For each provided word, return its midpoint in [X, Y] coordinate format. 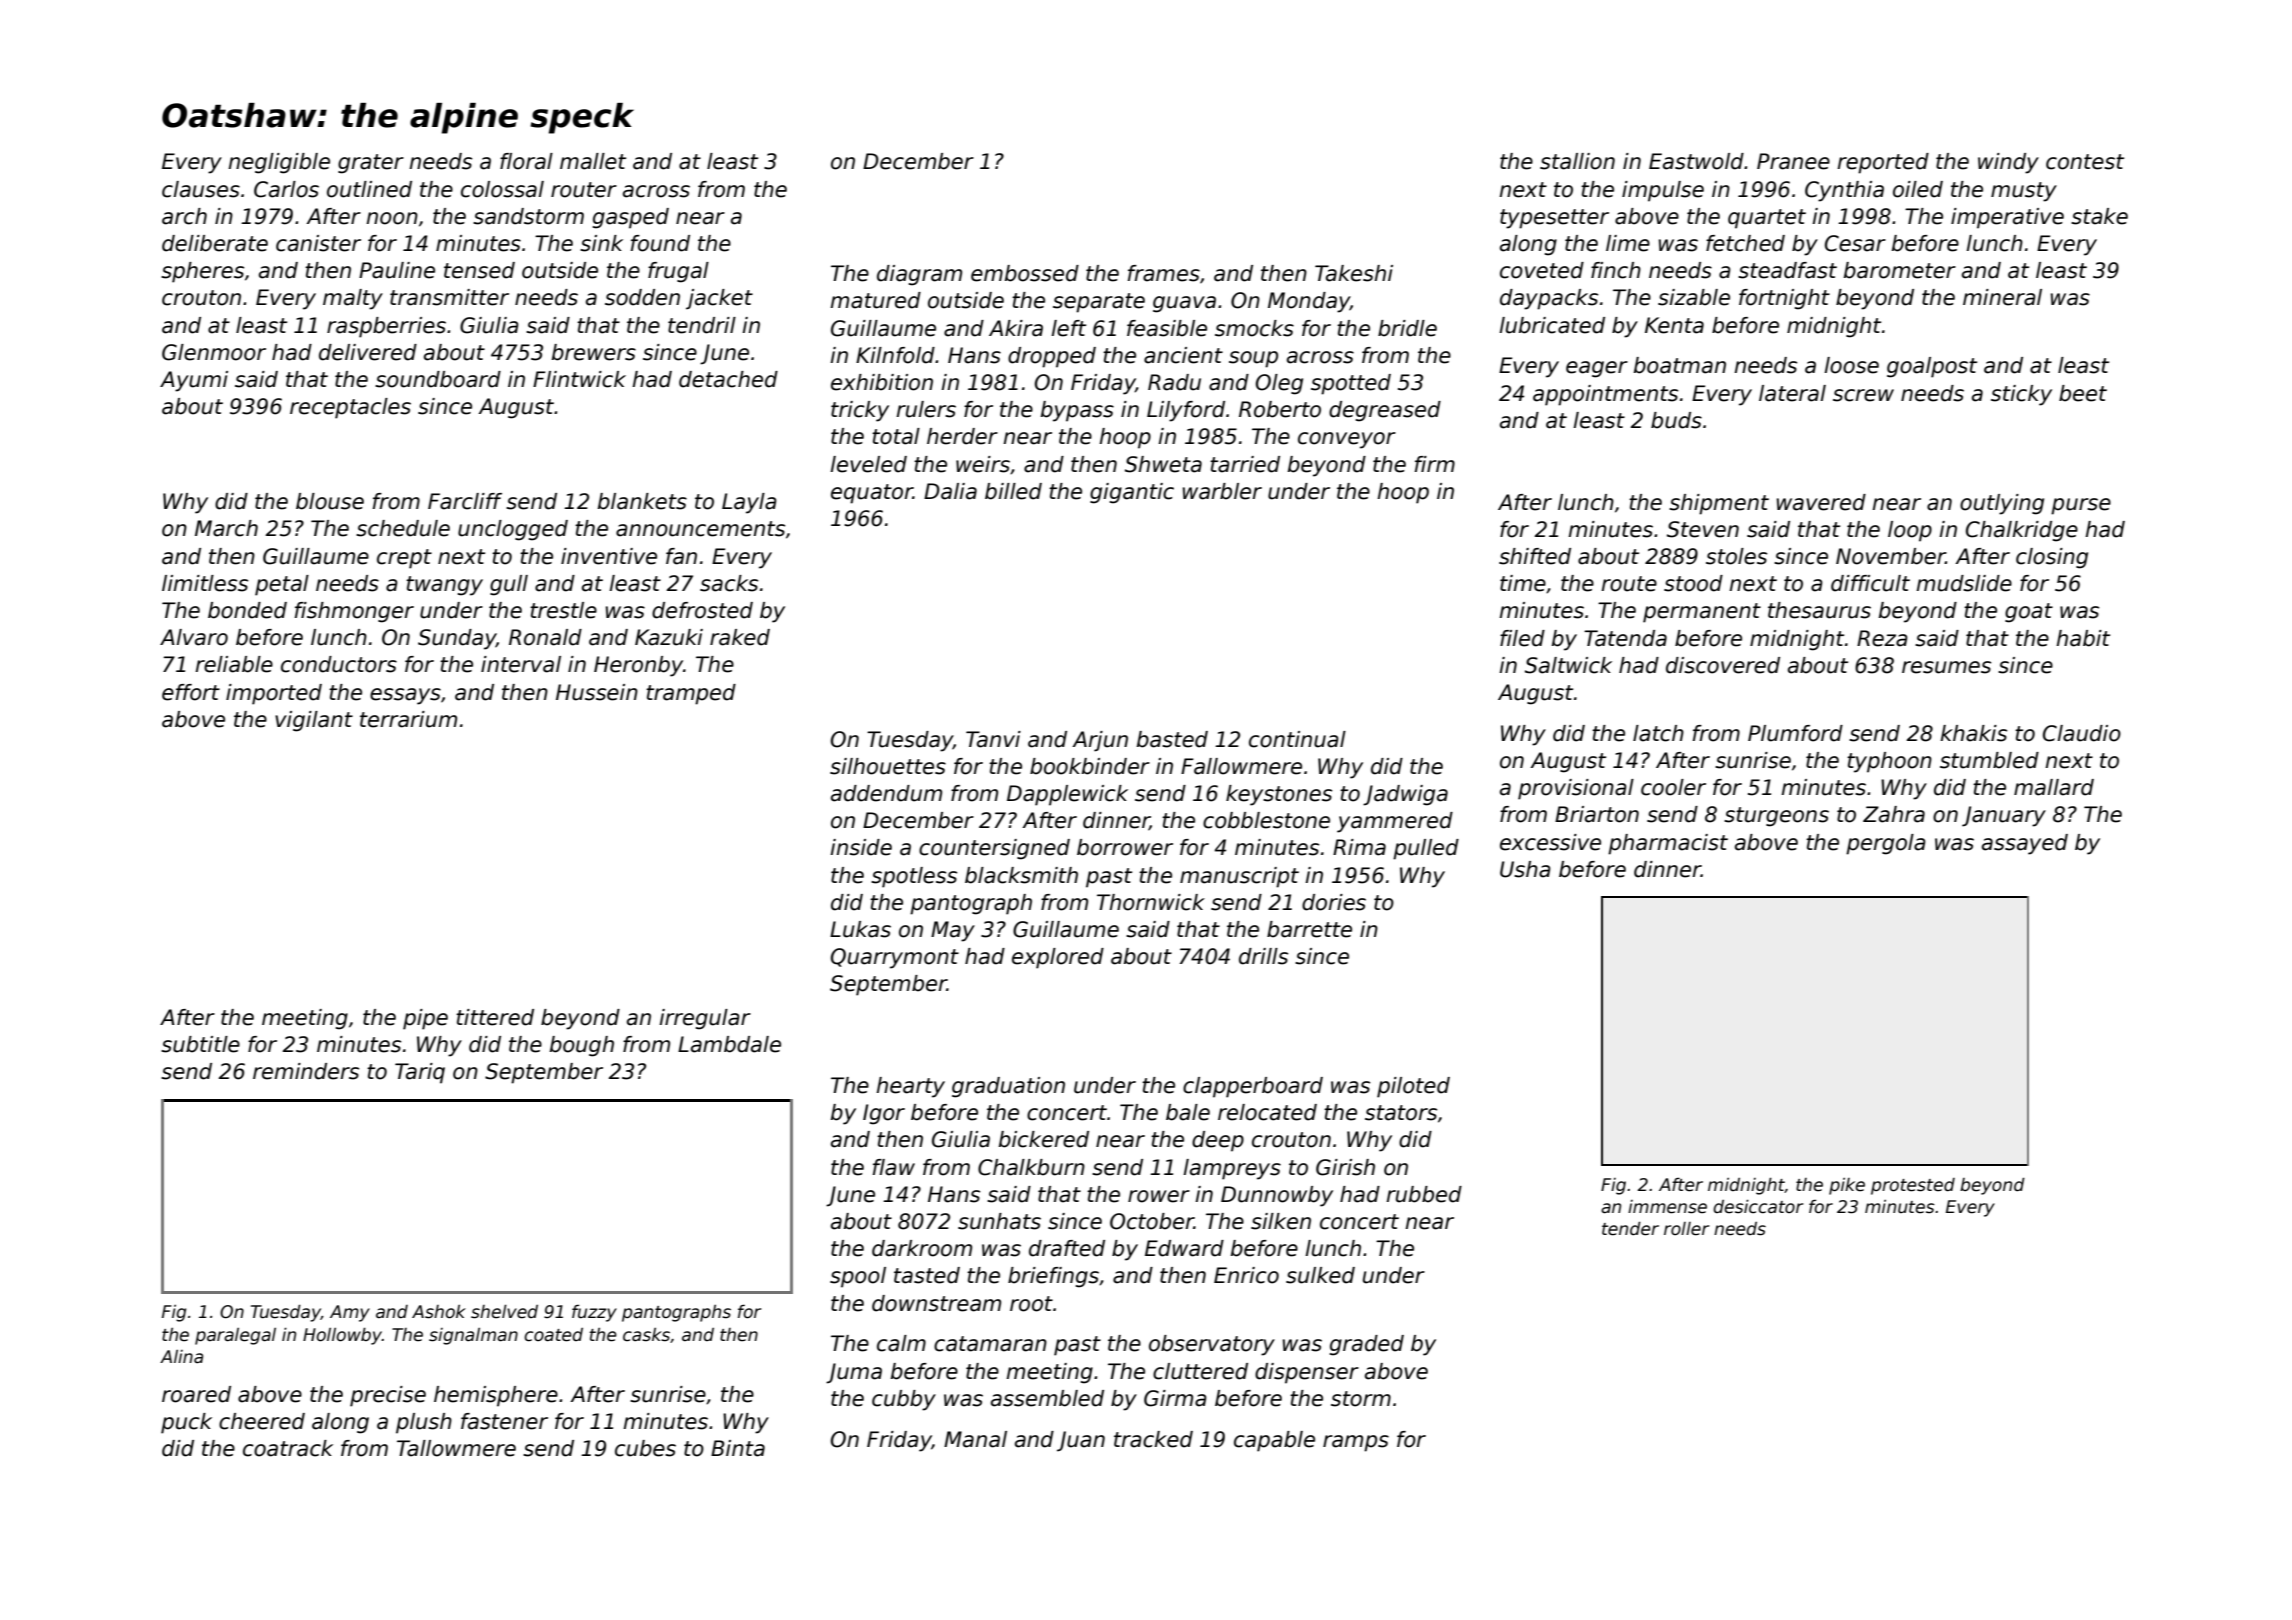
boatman [1680, 365]
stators [1401, 1113]
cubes [645, 1448]
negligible [279, 163]
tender [1630, 1229]
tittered [495, 1017]
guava [1184, 304]
